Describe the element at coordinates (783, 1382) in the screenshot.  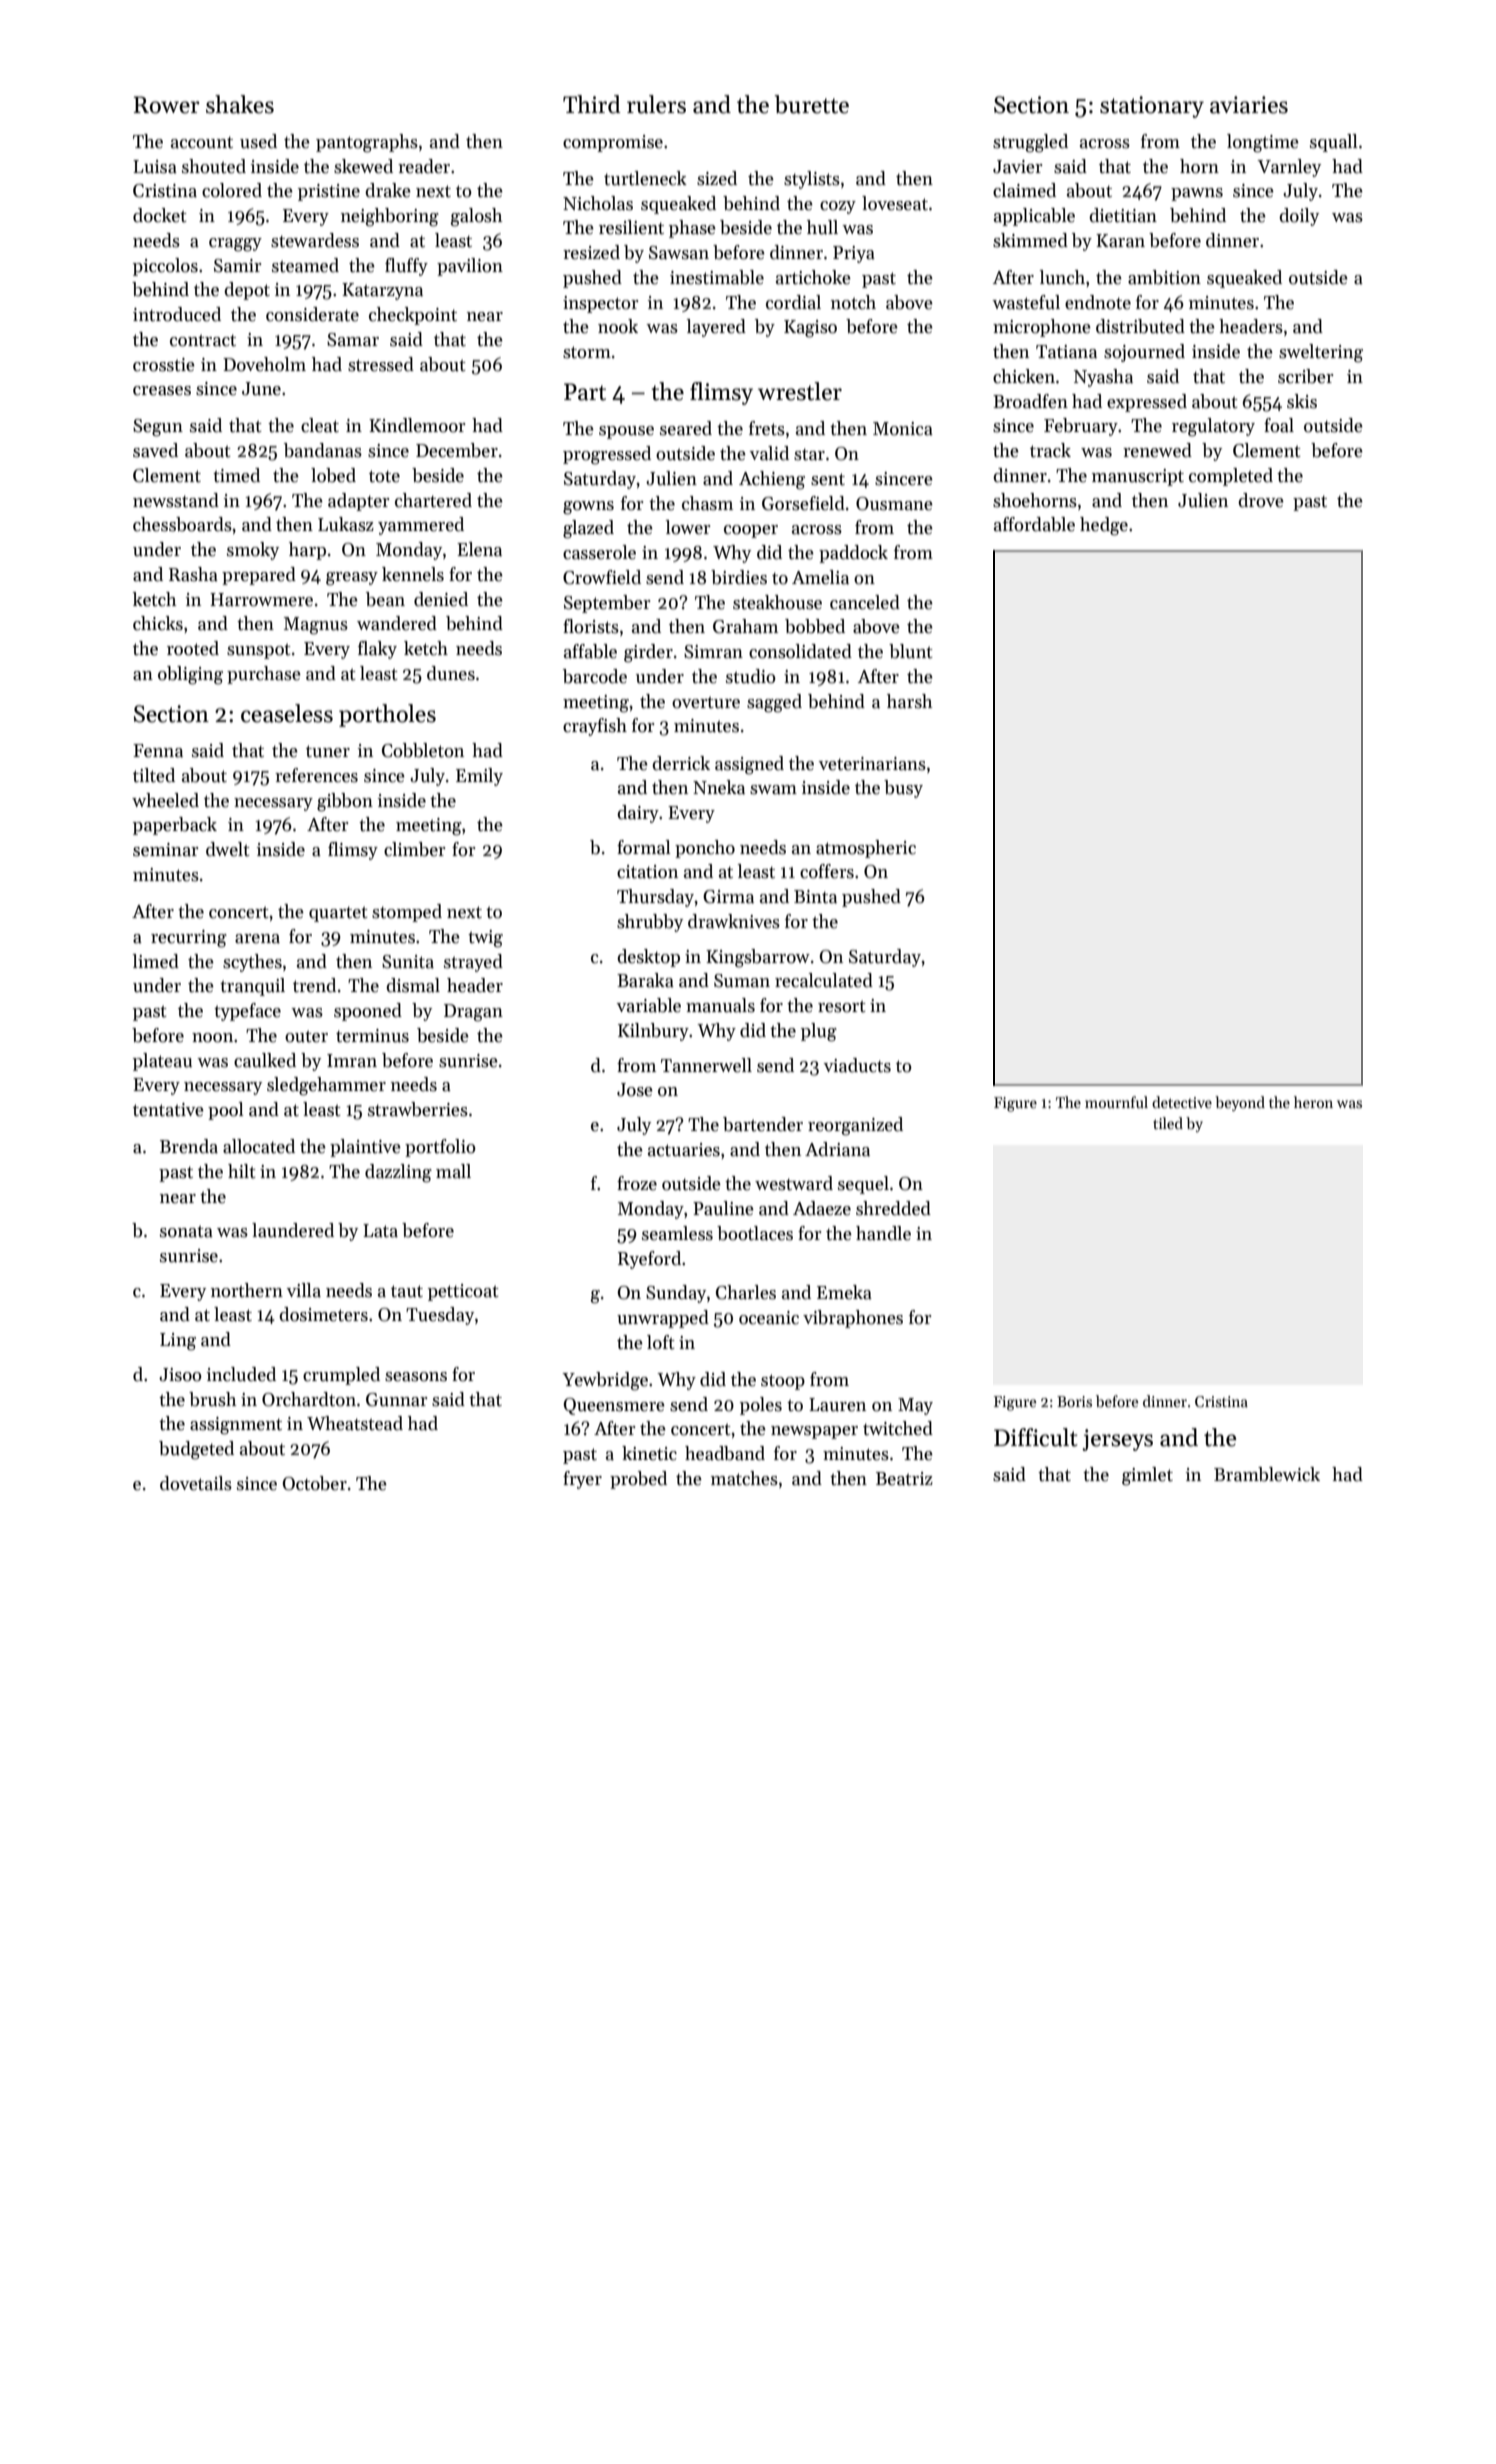
I see `stoop` at that location.
